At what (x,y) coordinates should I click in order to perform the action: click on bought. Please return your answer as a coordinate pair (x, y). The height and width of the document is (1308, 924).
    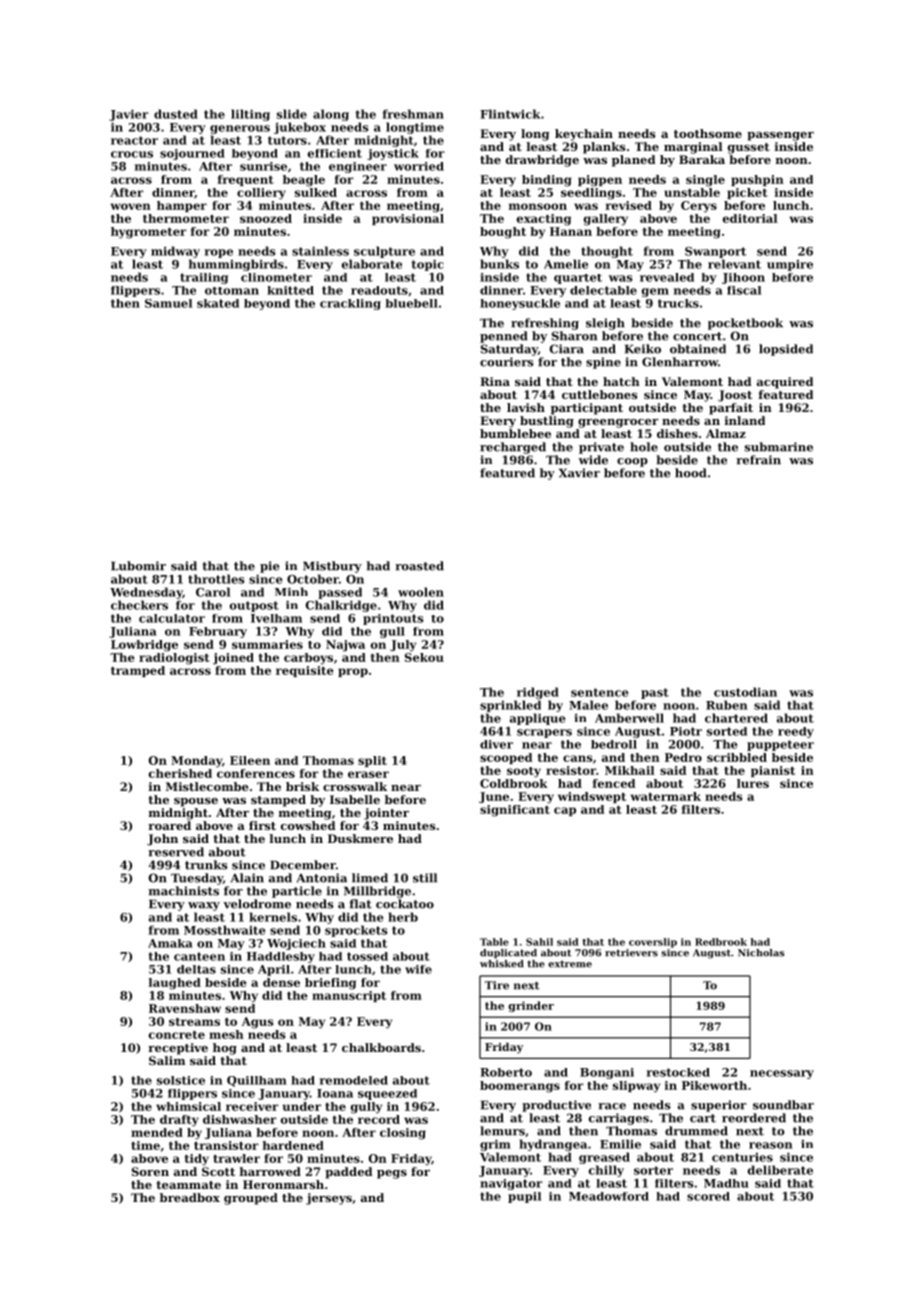
    Looking at the image, I should click on (503, 233).
